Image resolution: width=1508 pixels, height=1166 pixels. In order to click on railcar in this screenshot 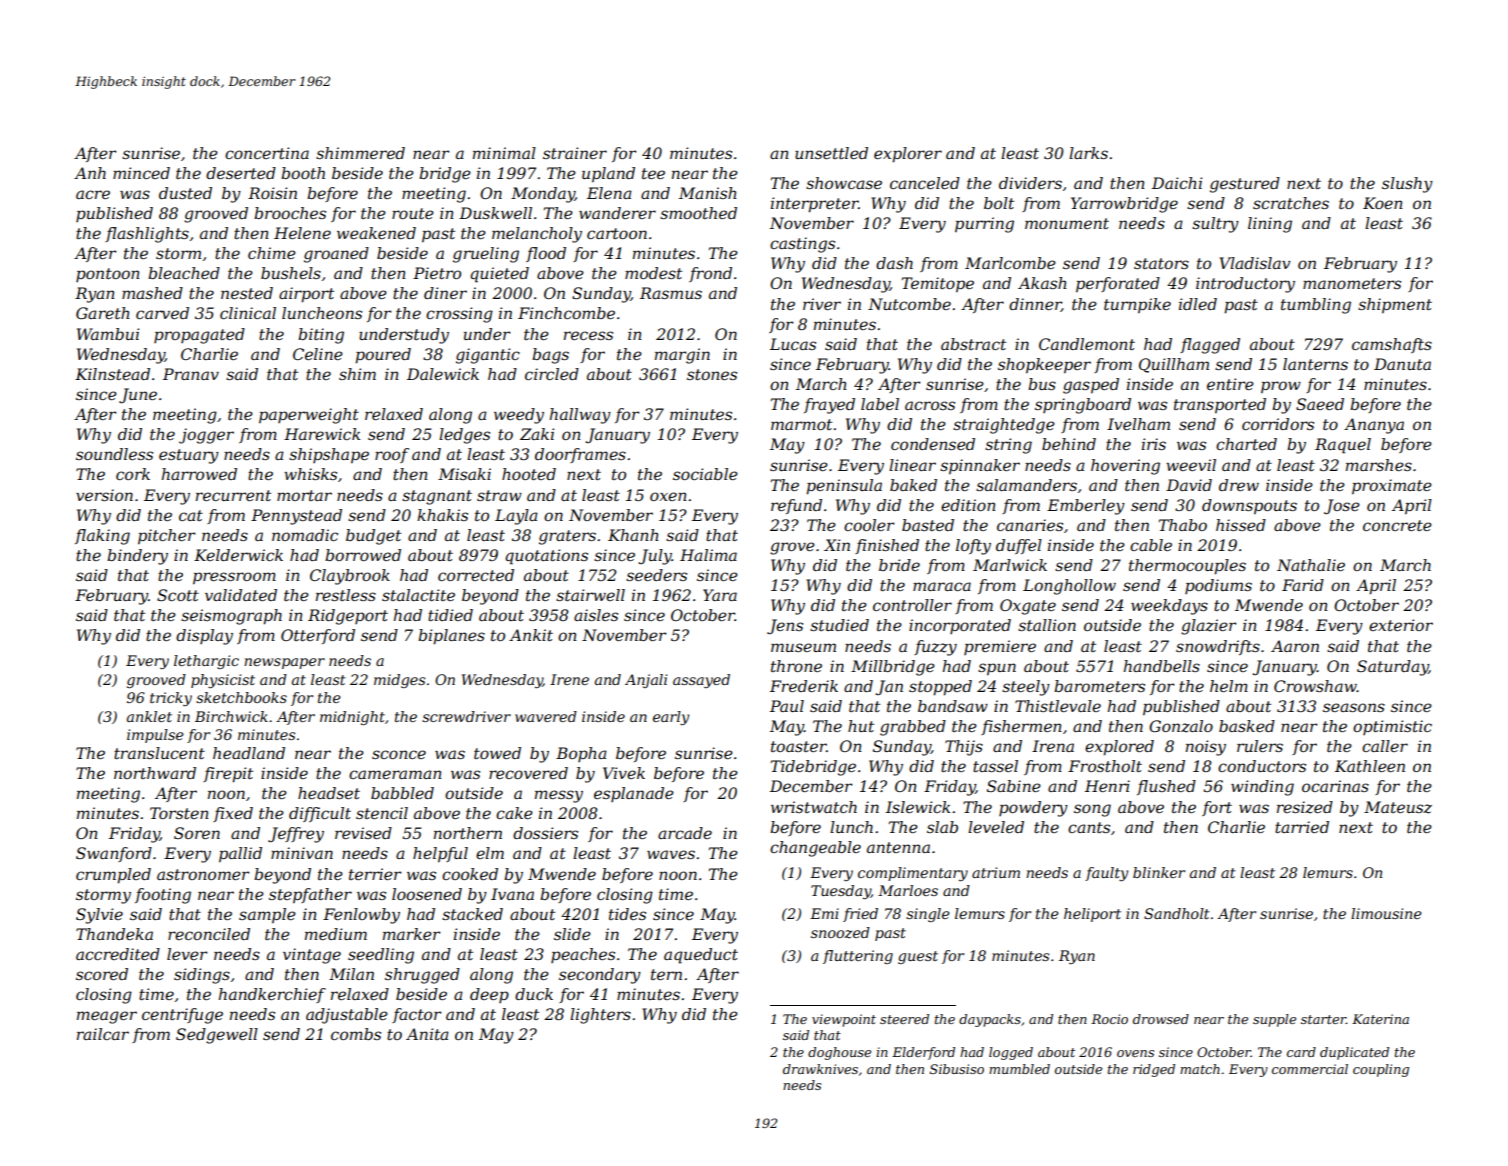, I will do `click(103, 1034)`.
